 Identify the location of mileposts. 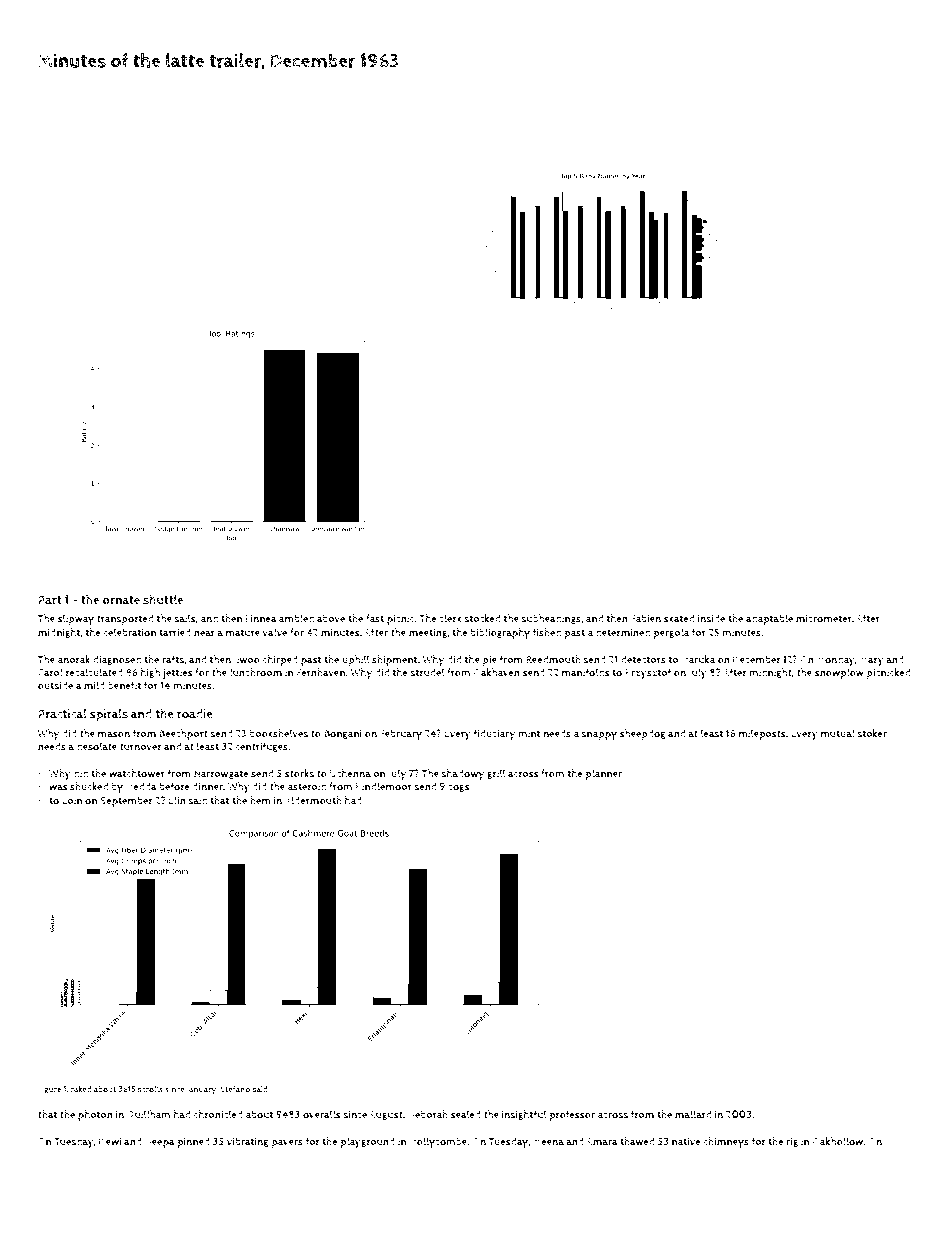
(762, 734).
